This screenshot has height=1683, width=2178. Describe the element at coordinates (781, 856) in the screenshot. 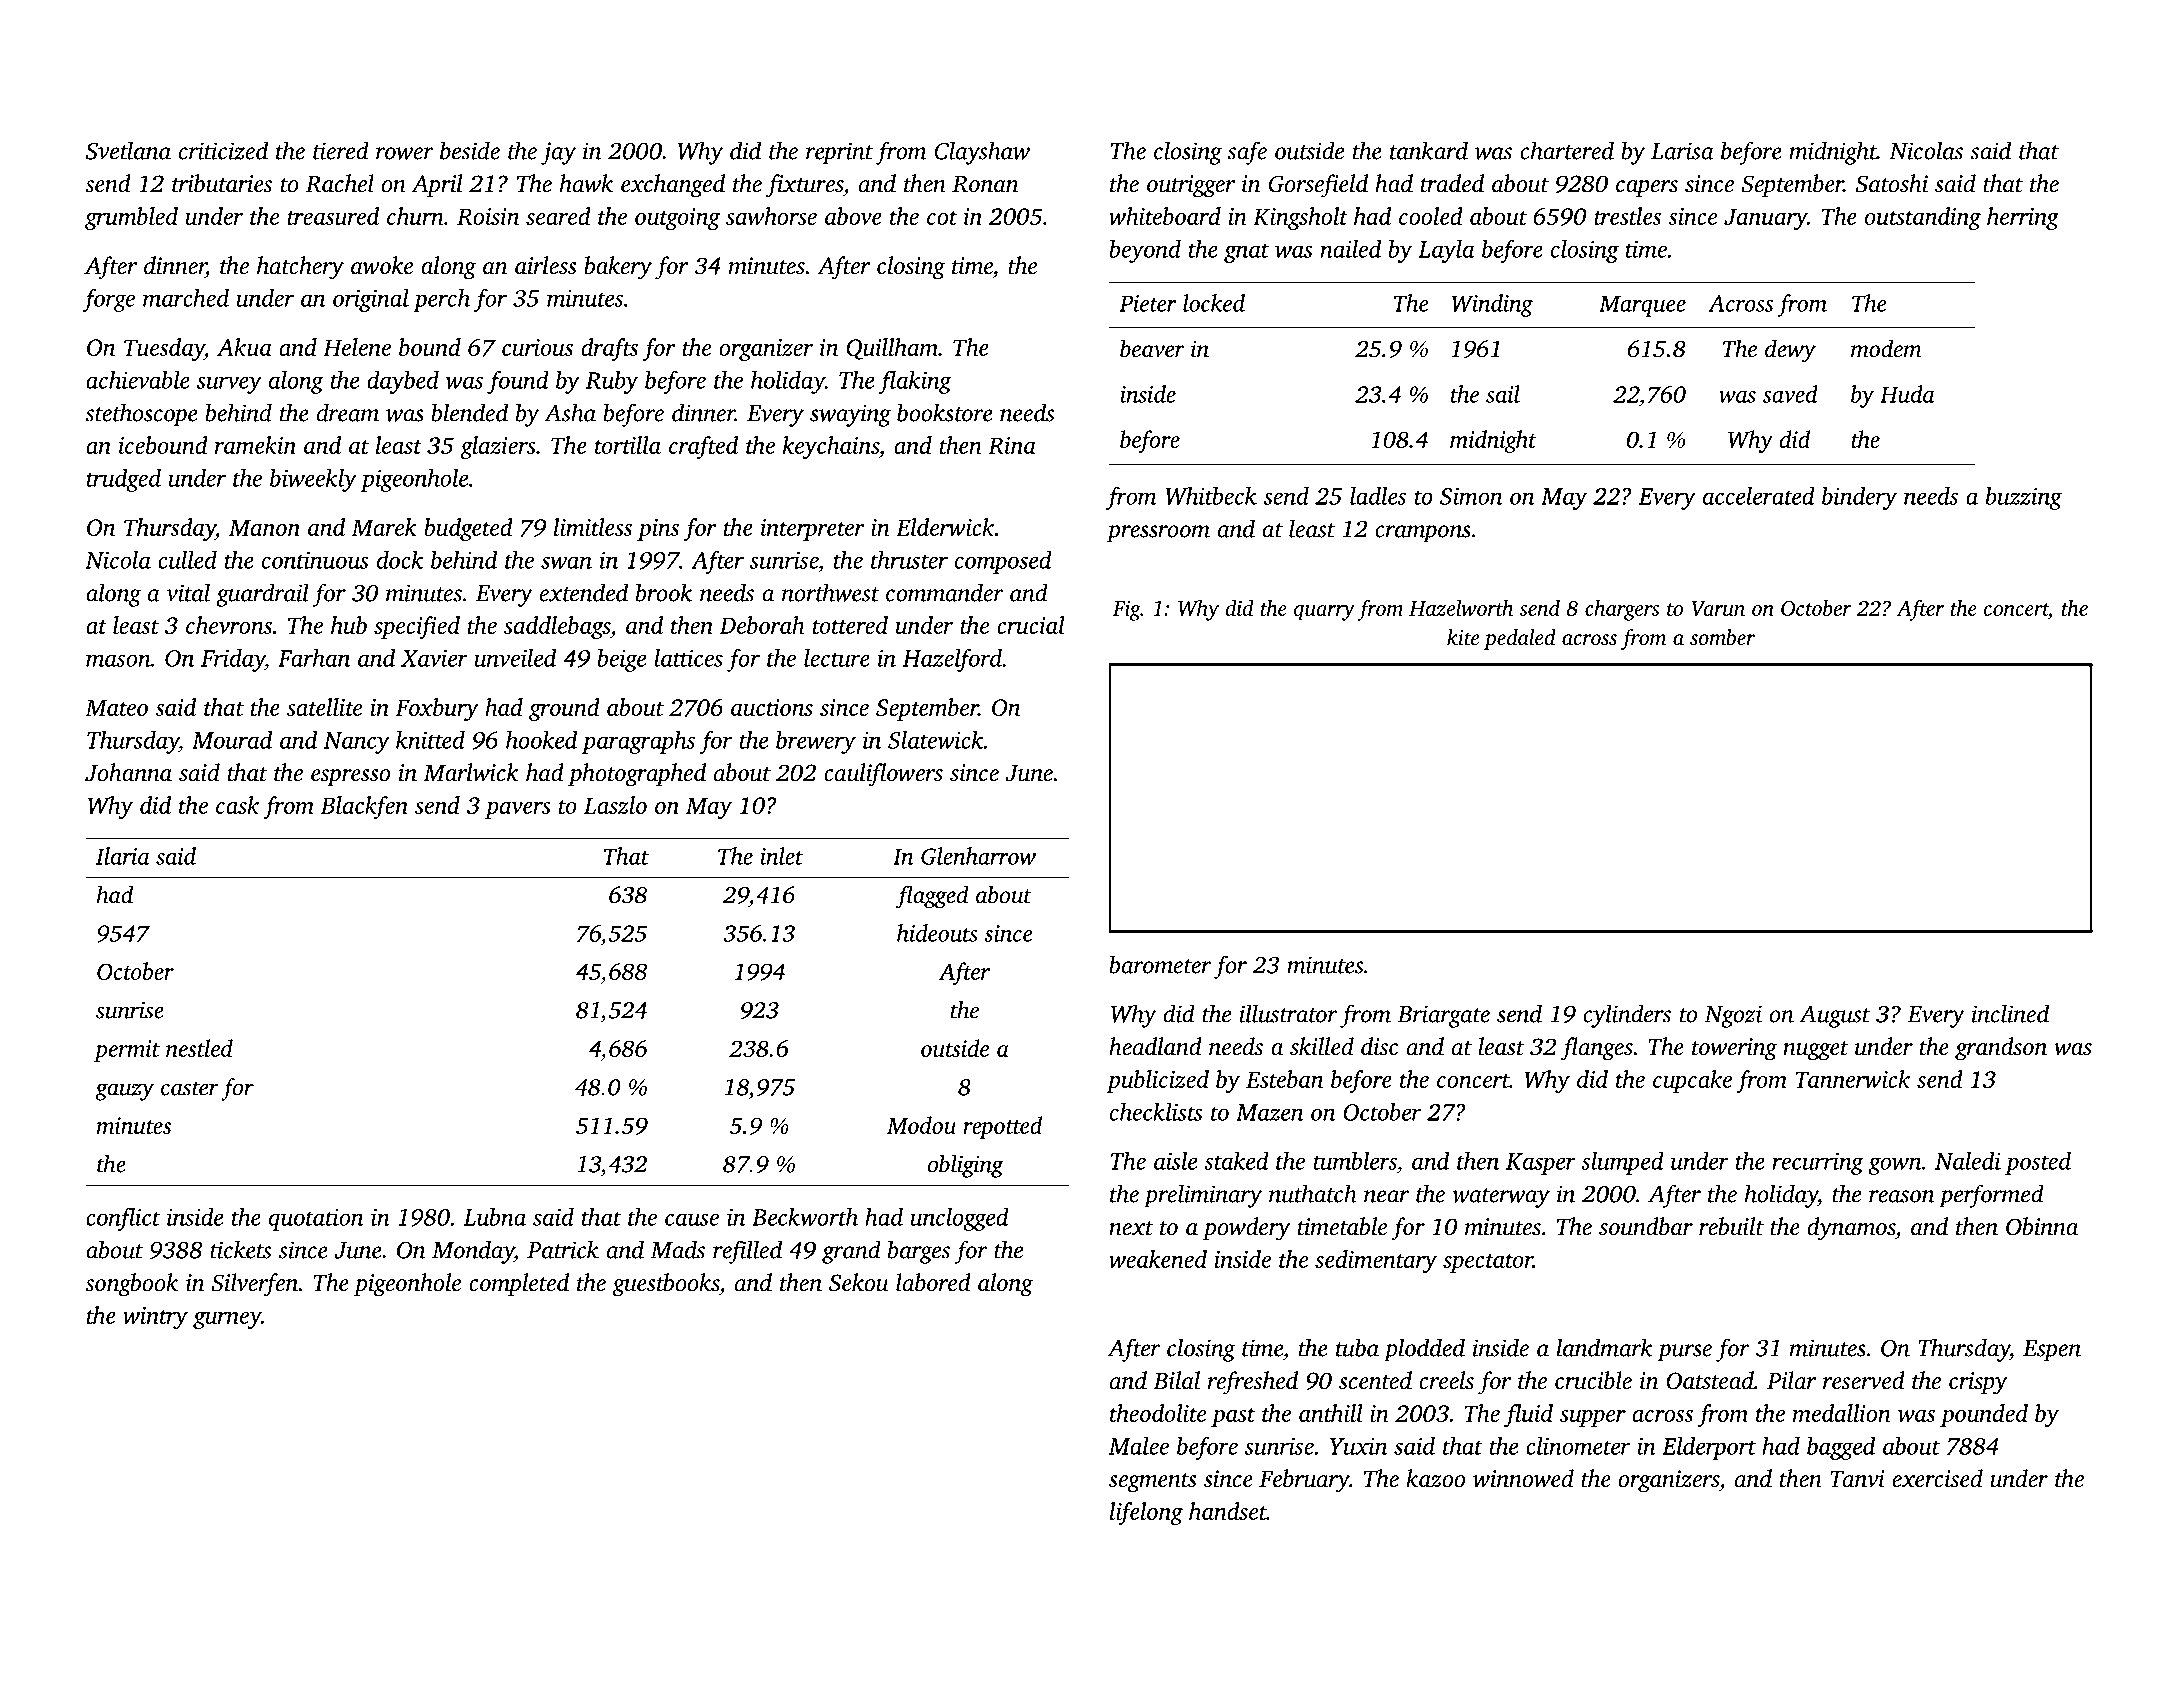

I see `inlet` at that location.
